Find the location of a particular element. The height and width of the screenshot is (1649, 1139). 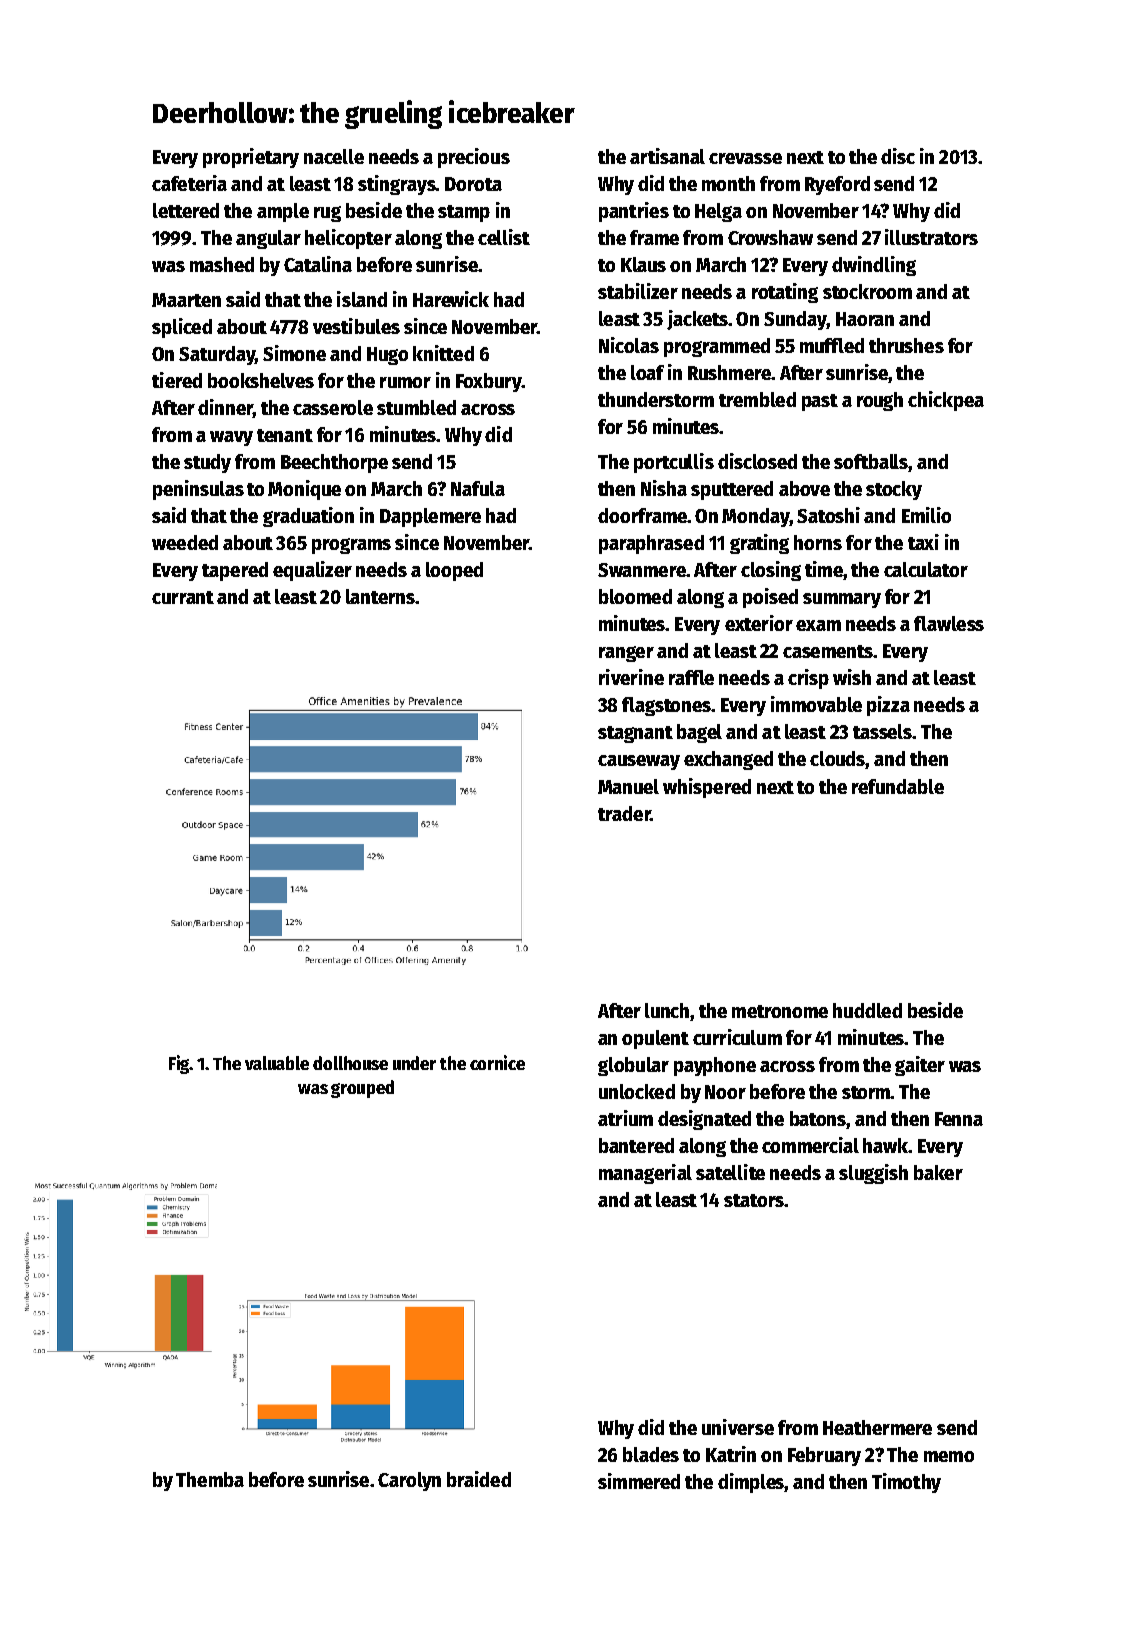

baker is located at coordinates (938, 1172).
